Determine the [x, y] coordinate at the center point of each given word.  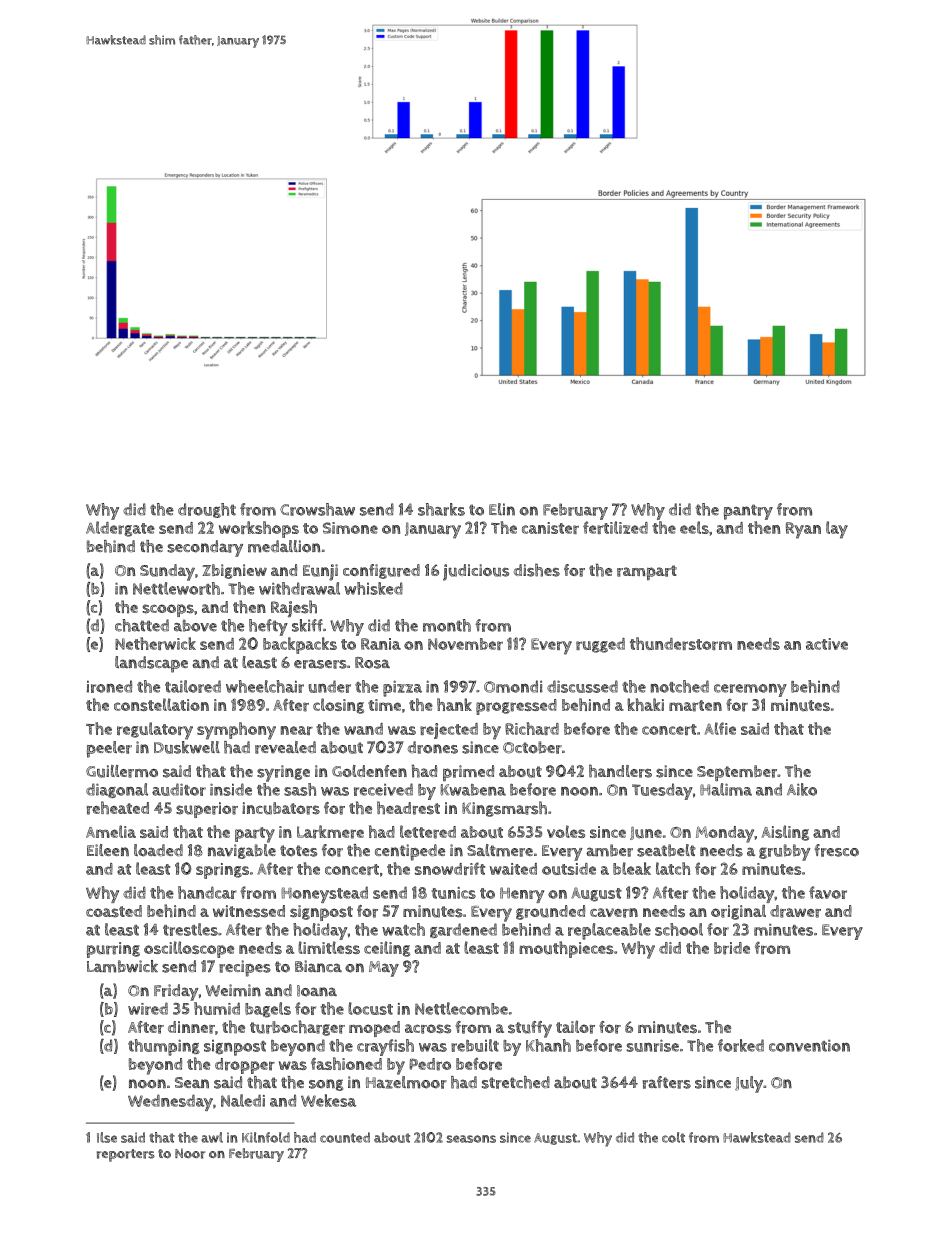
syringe [283, 773]
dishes [537, 570]
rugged [600, 645]
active [827, 644]
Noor [190, 1153]
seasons [471, 1139]
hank [454, 704]
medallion [284, 546]
